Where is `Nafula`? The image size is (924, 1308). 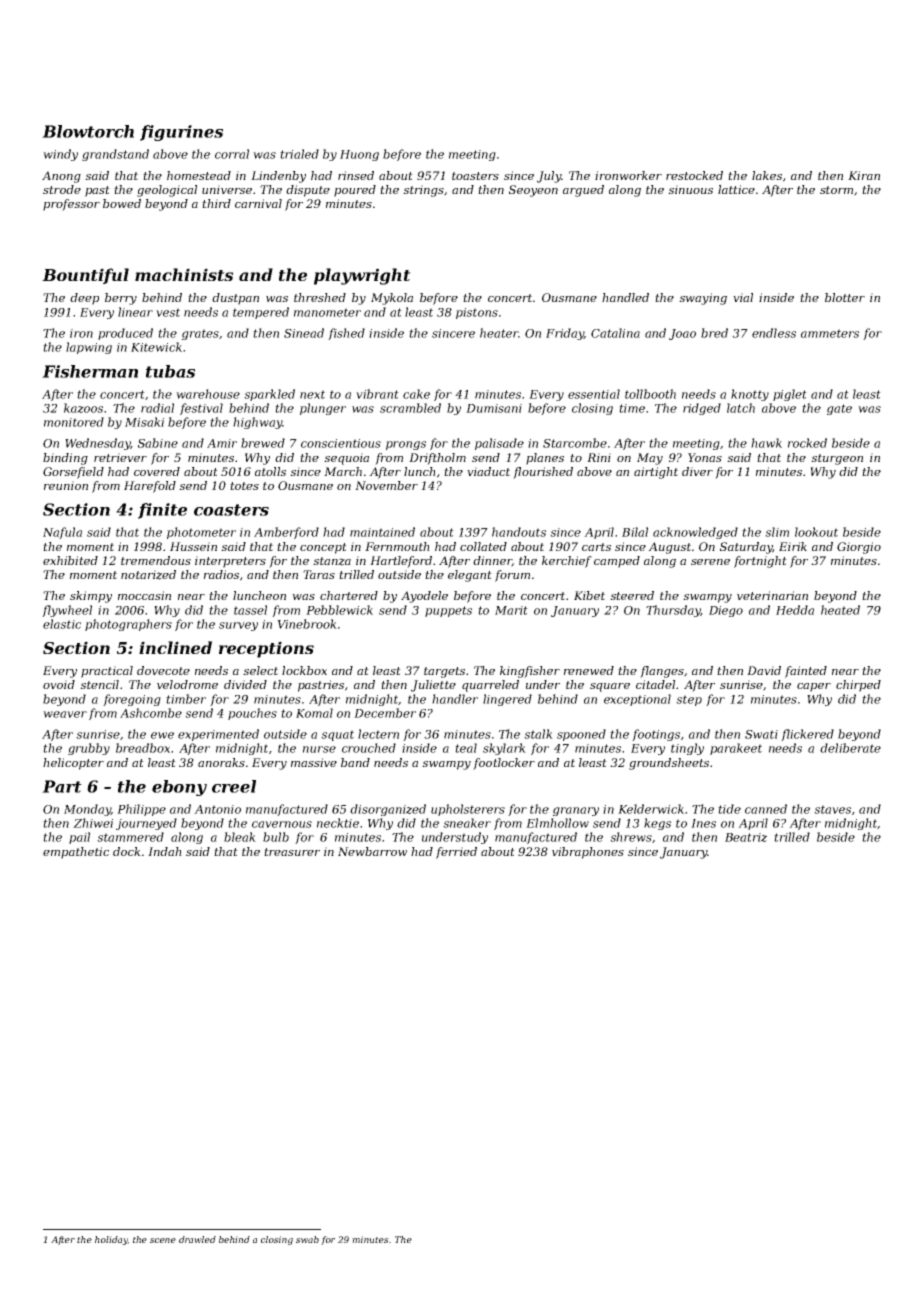
Nafula is located at coordinates (62, 533).
